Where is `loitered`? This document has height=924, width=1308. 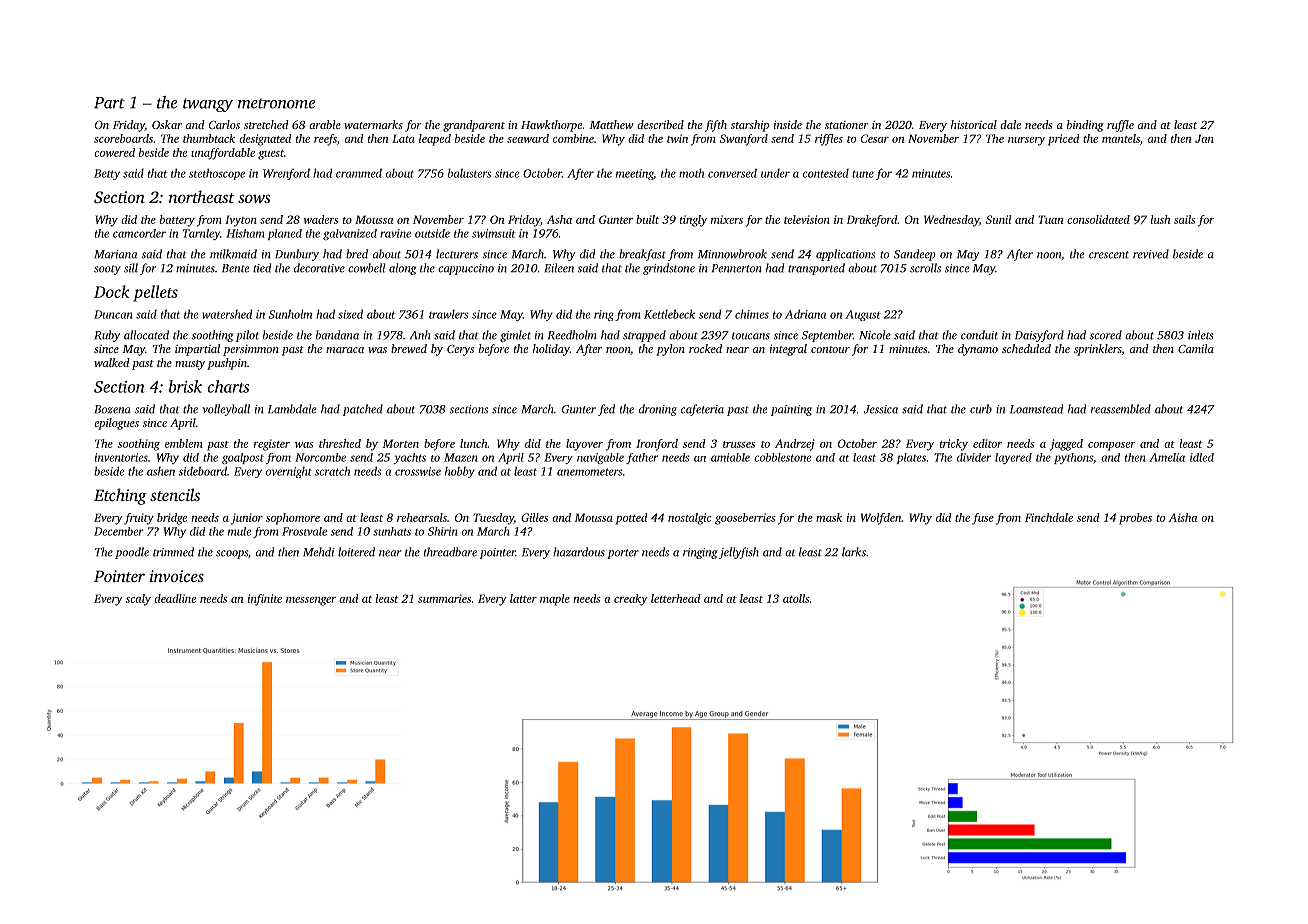
loitered is located at coordinates (356, 552).
